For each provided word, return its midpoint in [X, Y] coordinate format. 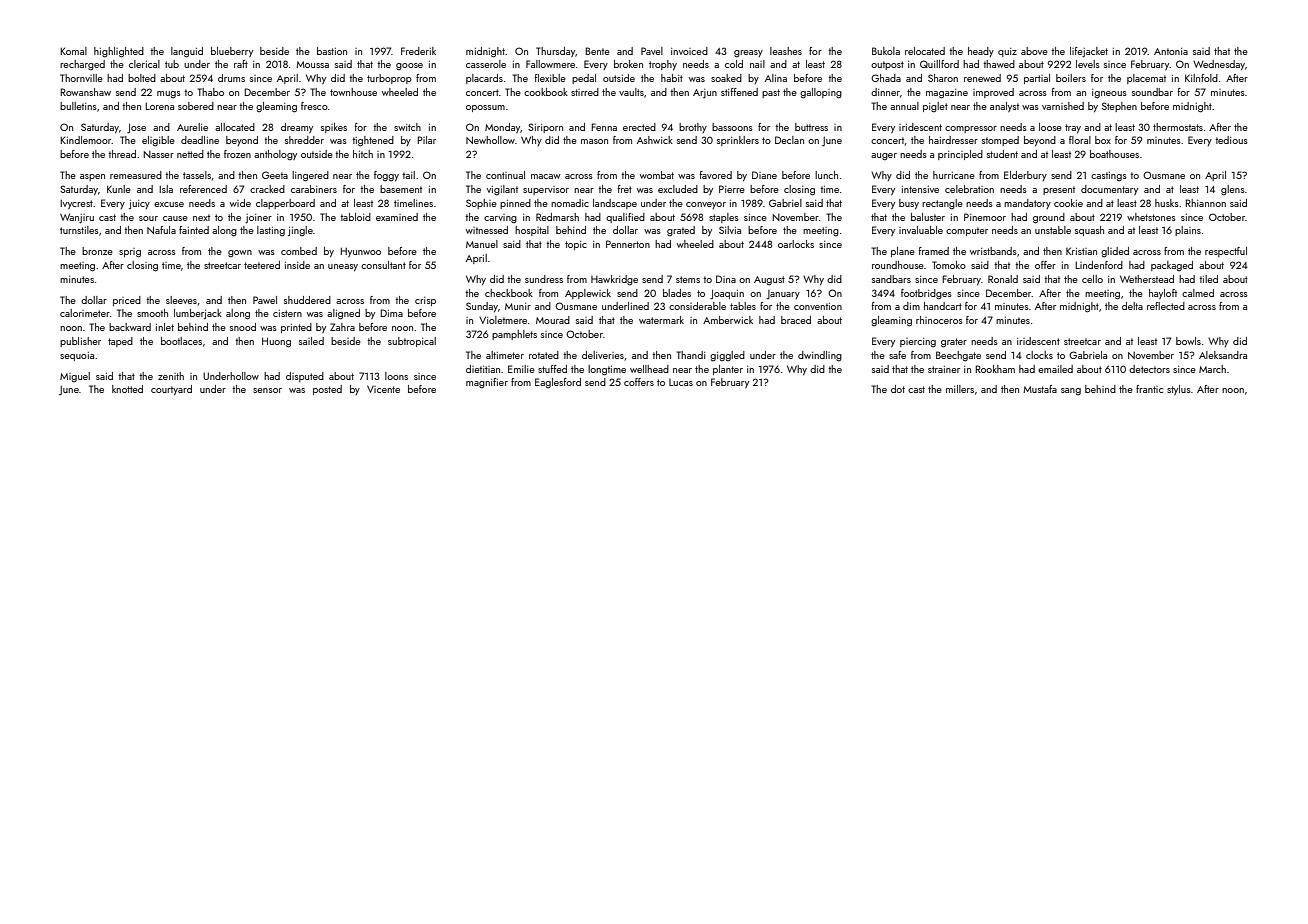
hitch [363, 154]
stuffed [552, 369]
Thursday [555, 52]
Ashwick [655, 140]
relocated [925, 51]
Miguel [75, 377]
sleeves [181, 300]
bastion [332, 51]
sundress [544, 279]
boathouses [1114, 154]
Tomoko [949, 265]
